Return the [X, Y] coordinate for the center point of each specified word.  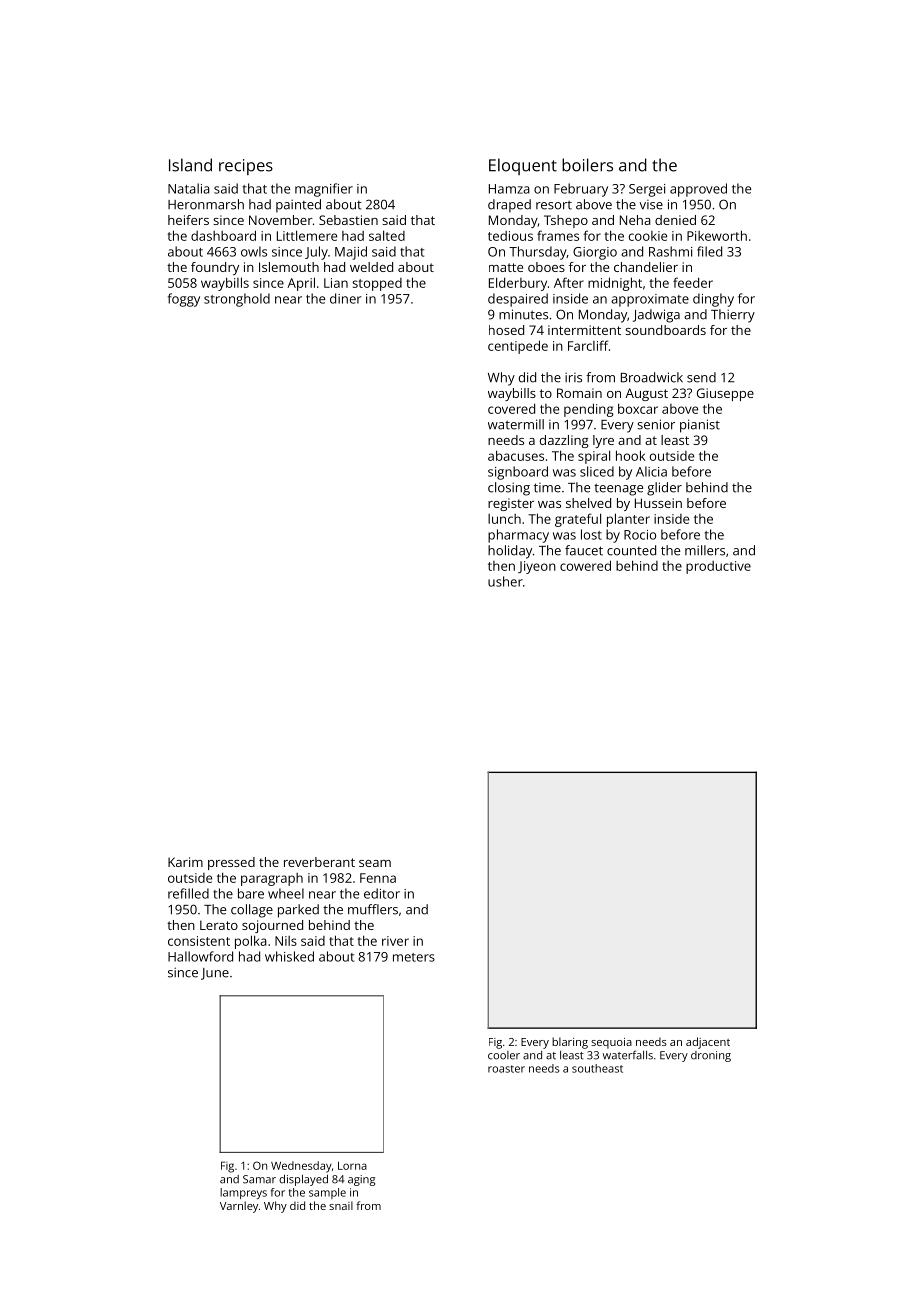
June [215, 974]
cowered [585, 565]
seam [375, 863]
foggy [184, 300]
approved [698, 190]
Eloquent [523, 166]
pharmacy [518, 536]
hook [630, 455]
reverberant [319, 862]
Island [190, 165]
